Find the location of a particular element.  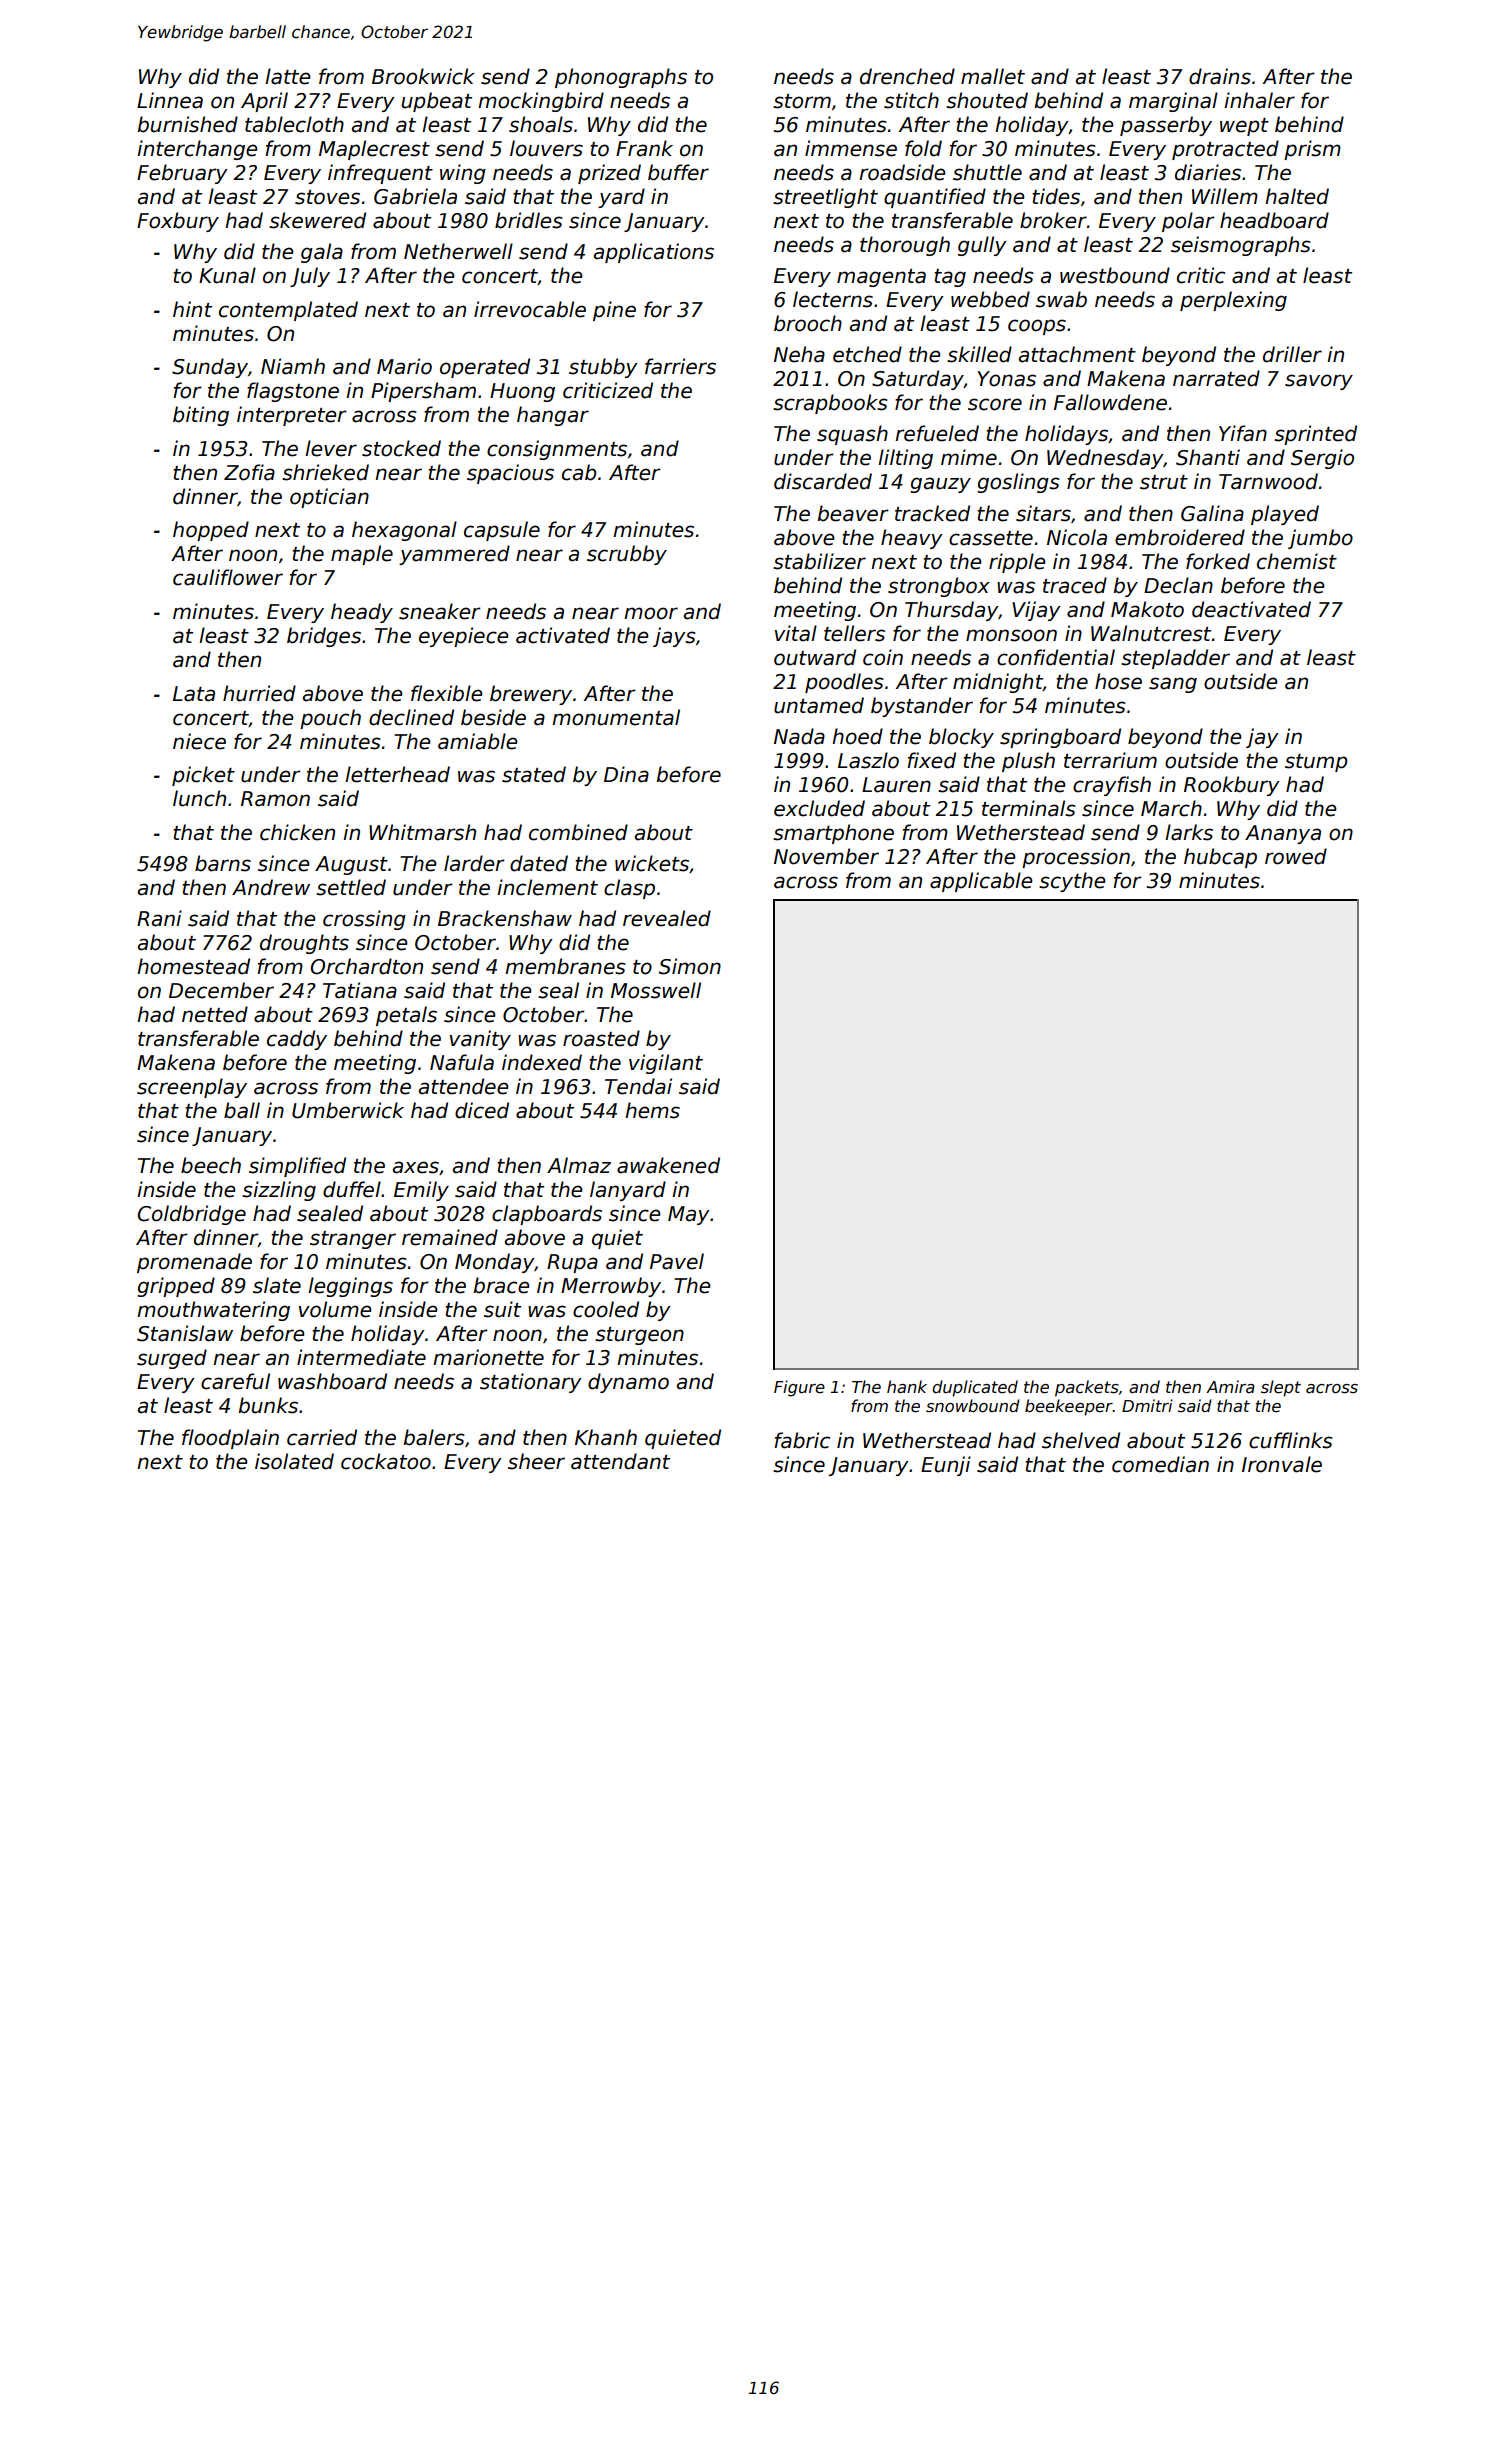

streetlight is located at coordinates (825, 198).
